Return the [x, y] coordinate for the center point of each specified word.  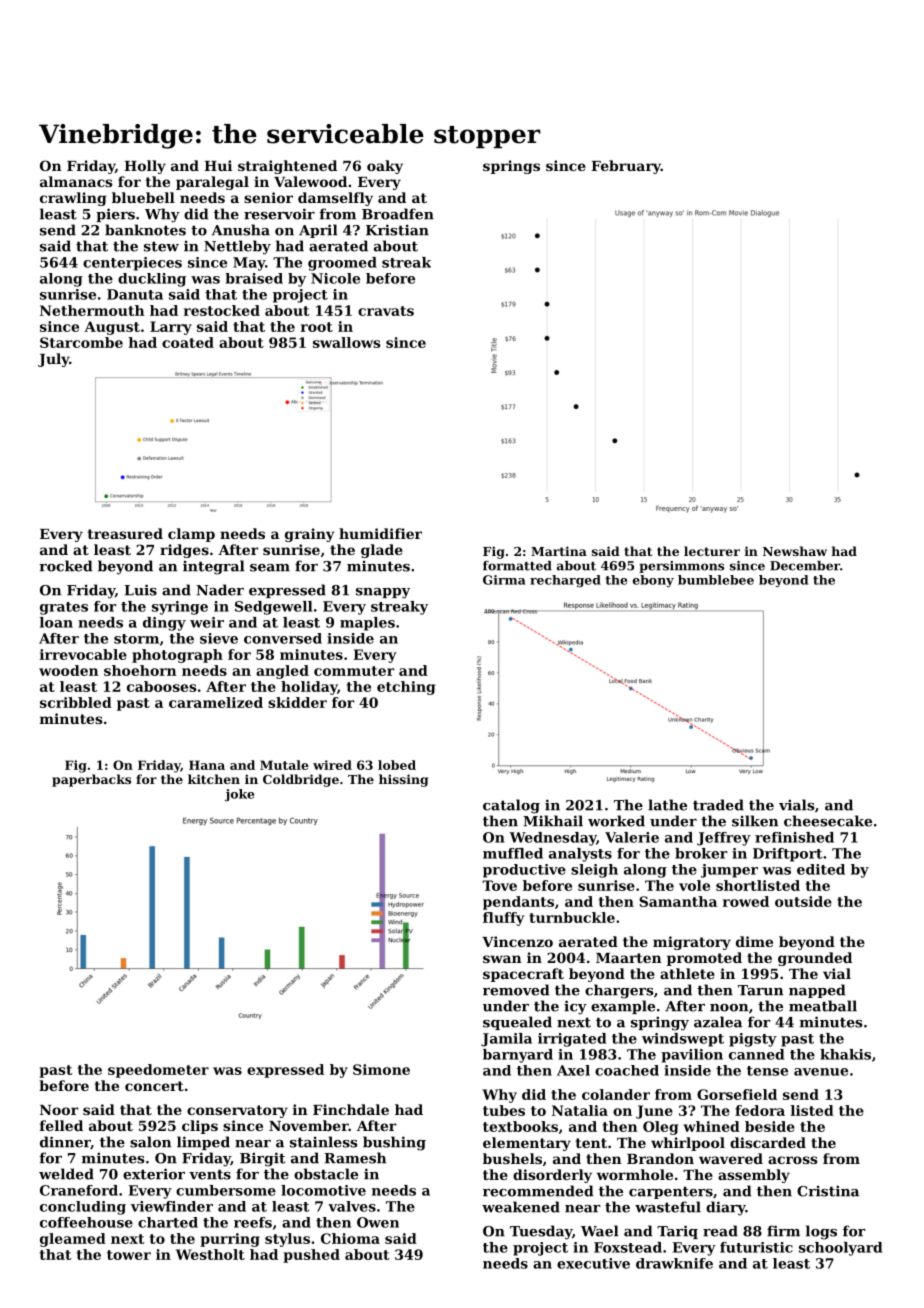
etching [406, 688]
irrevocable [83, 654]
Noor [59, 1110]
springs [511, 167]
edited [821, 869]
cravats [386, 311]
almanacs [76, 181]
